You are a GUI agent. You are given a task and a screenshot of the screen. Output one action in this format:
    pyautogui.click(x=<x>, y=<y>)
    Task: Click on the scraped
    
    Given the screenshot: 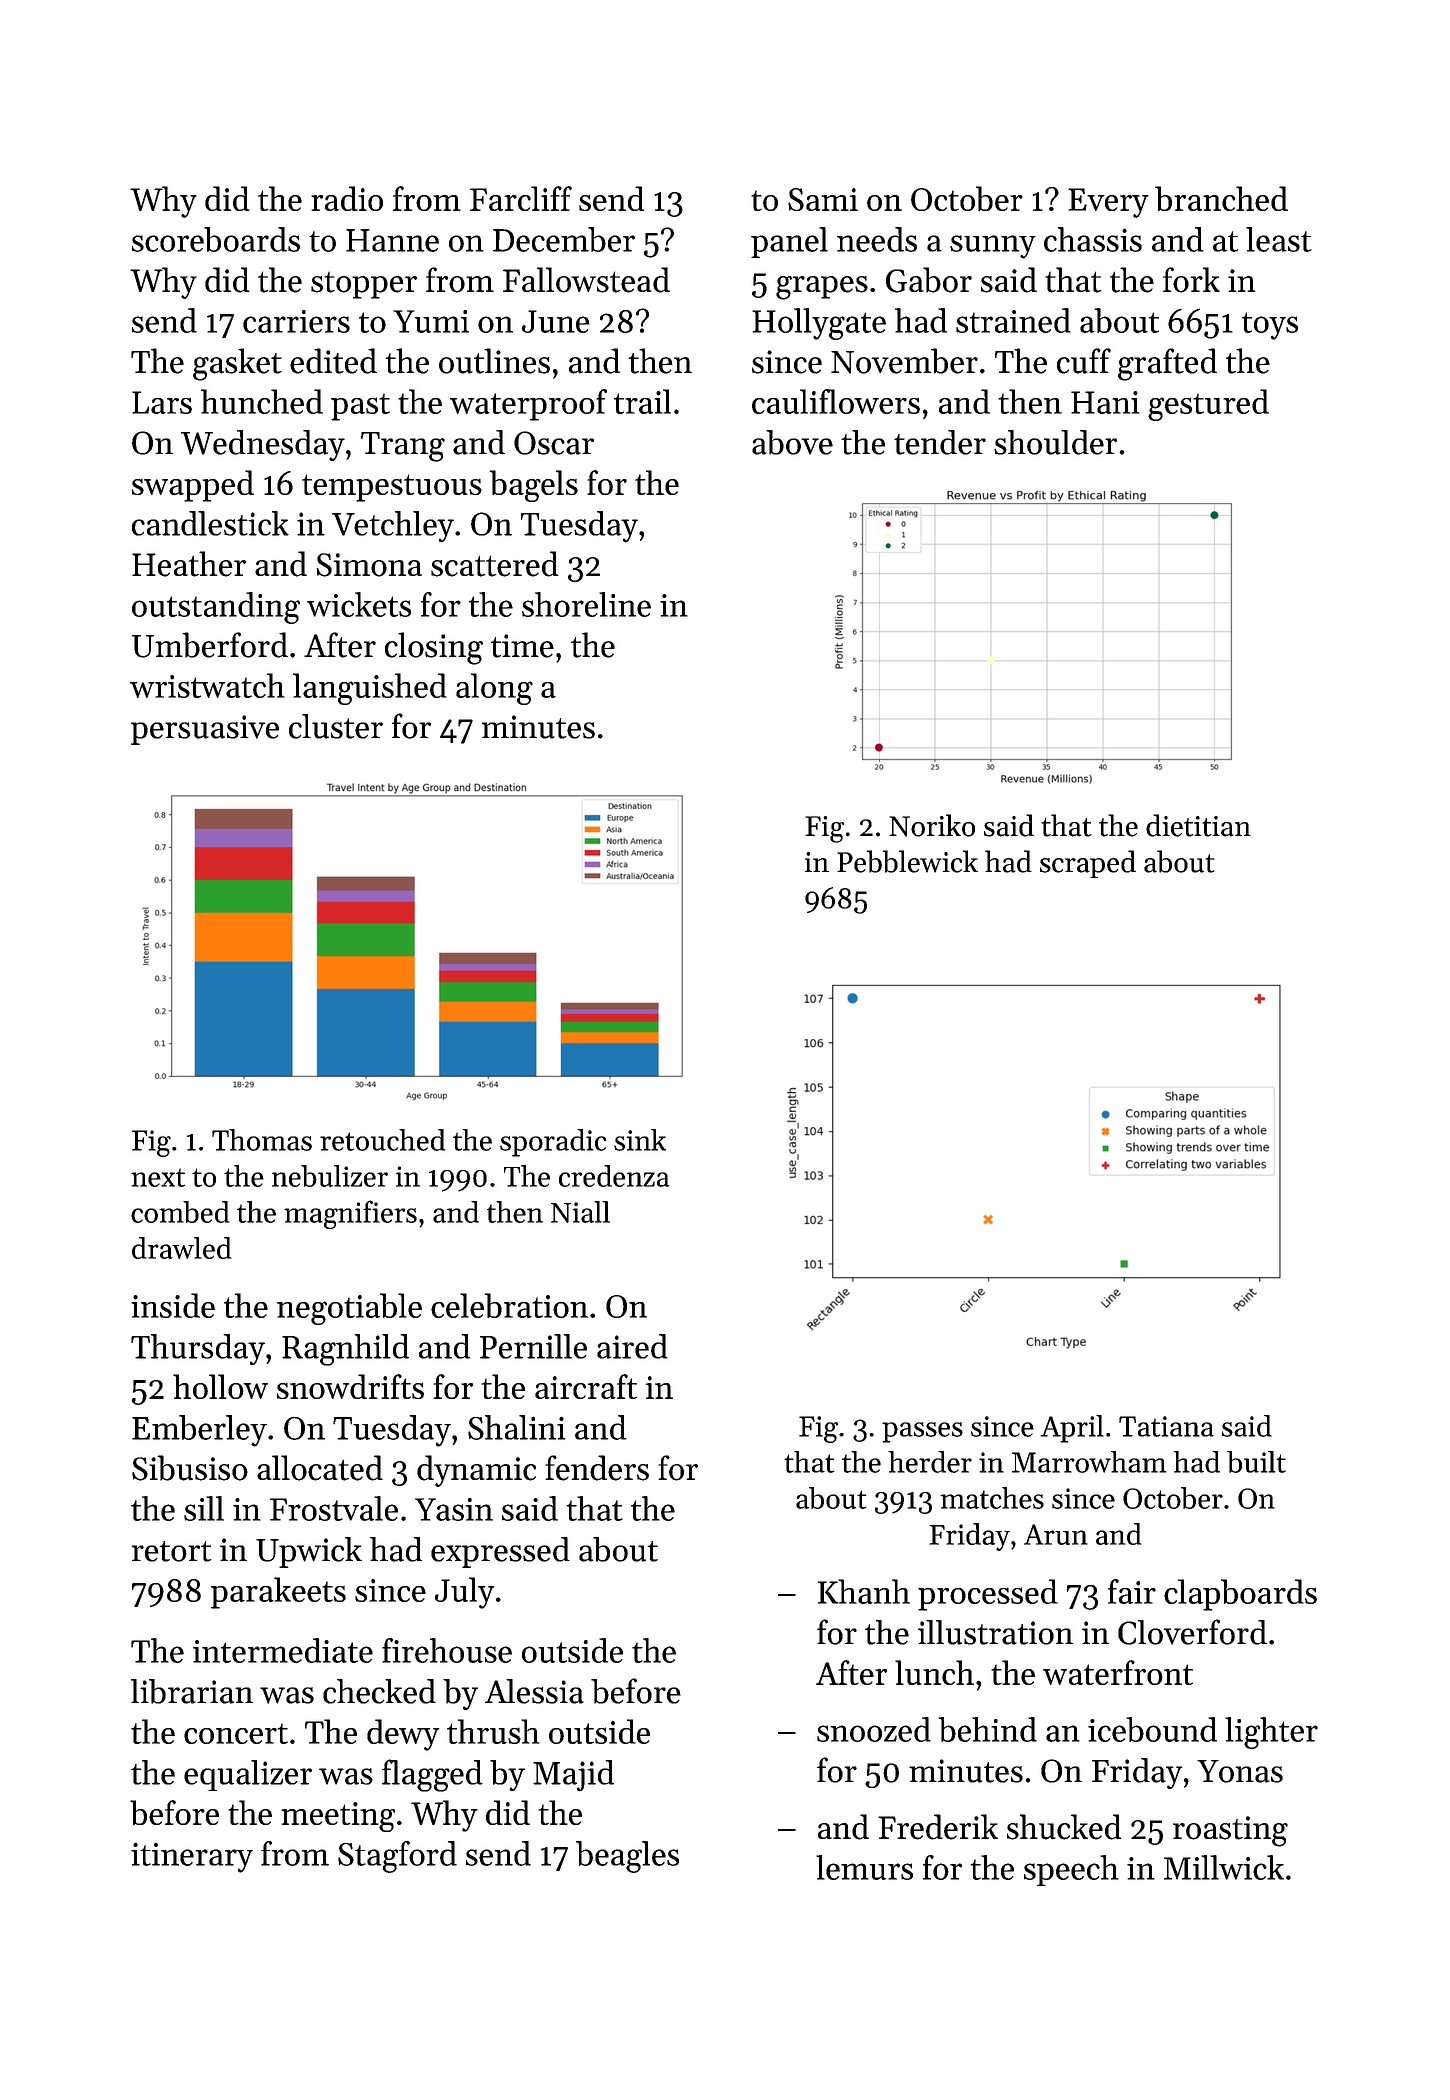 What is the action you would take?
    pyautogui.click(x=1088, y=864)
